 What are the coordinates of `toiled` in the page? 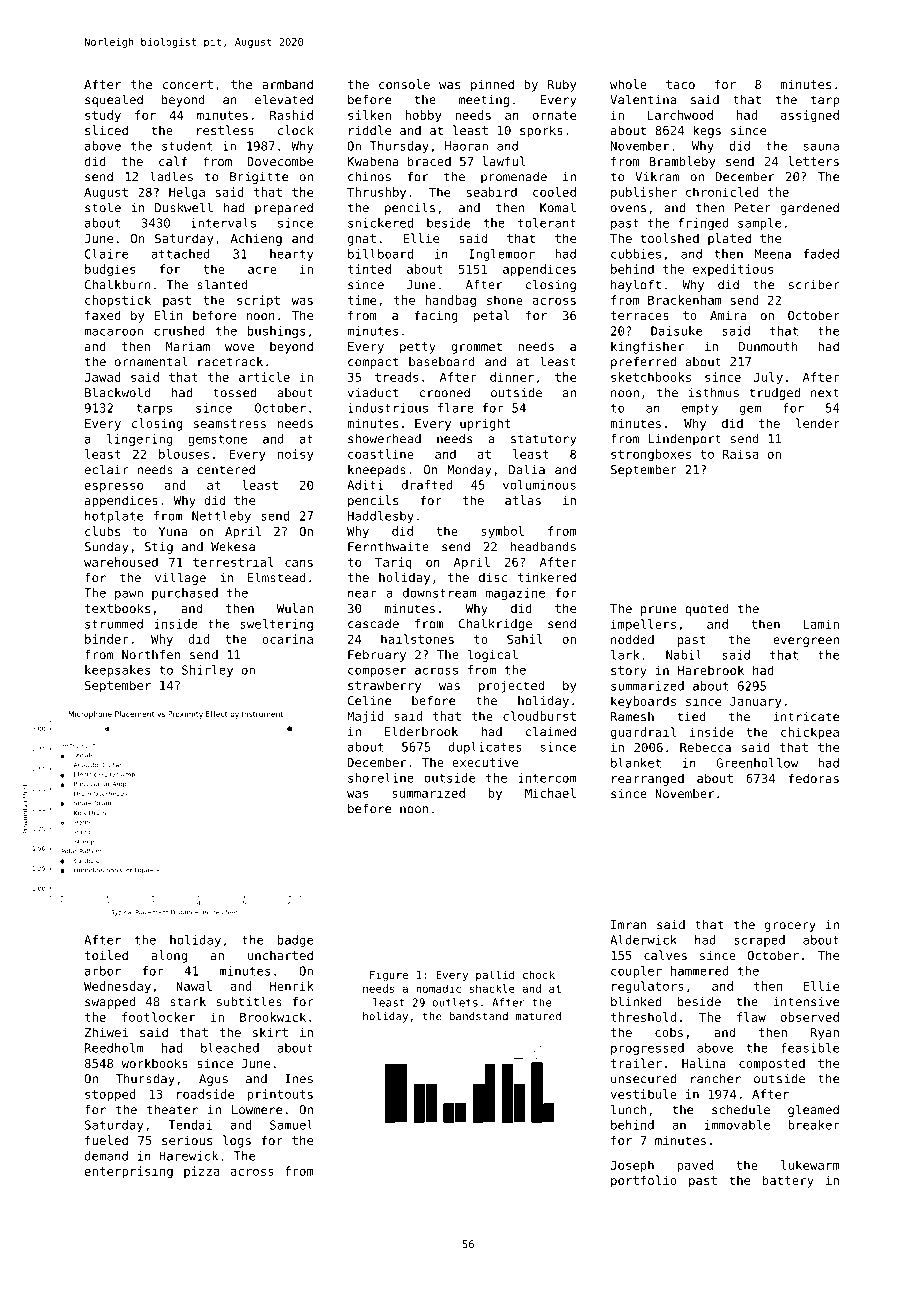 It's located at (106, 955).
